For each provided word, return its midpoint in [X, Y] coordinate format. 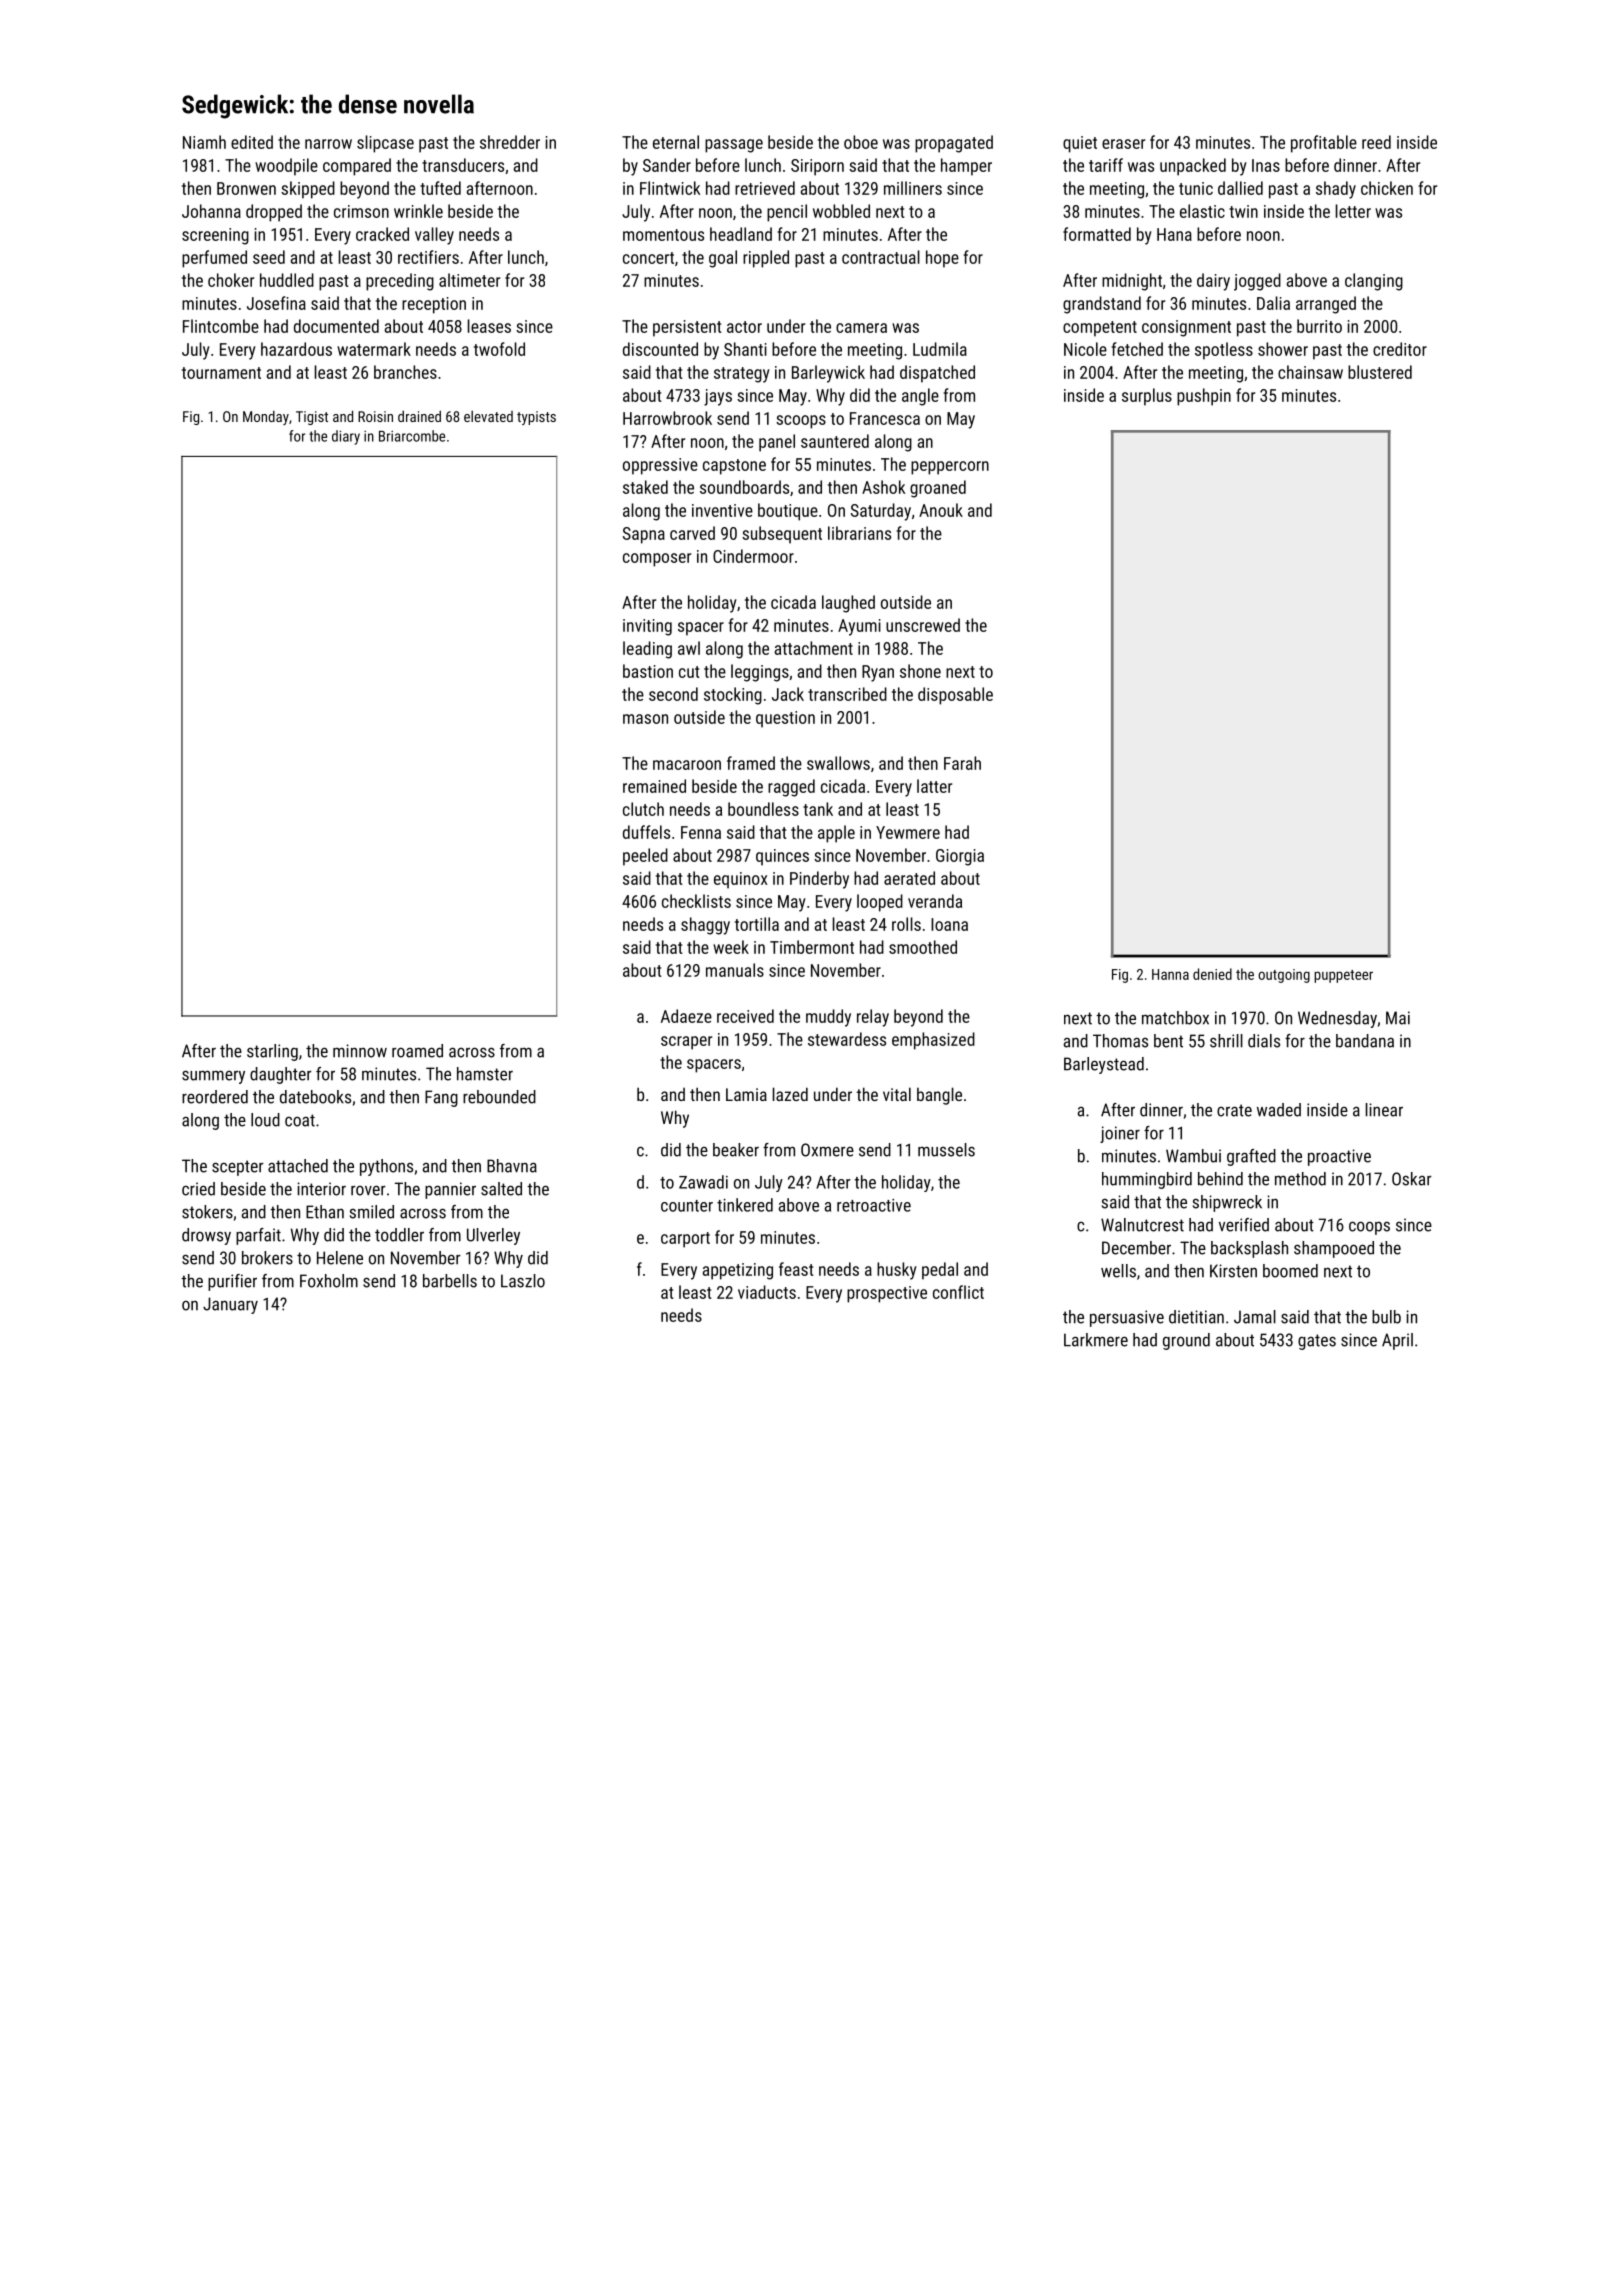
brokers [267, 1258]
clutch [643, 809]
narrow [328, 144]
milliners [913, 188]
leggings [760, 673]
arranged [1326, 305]
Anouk [941, 510]
